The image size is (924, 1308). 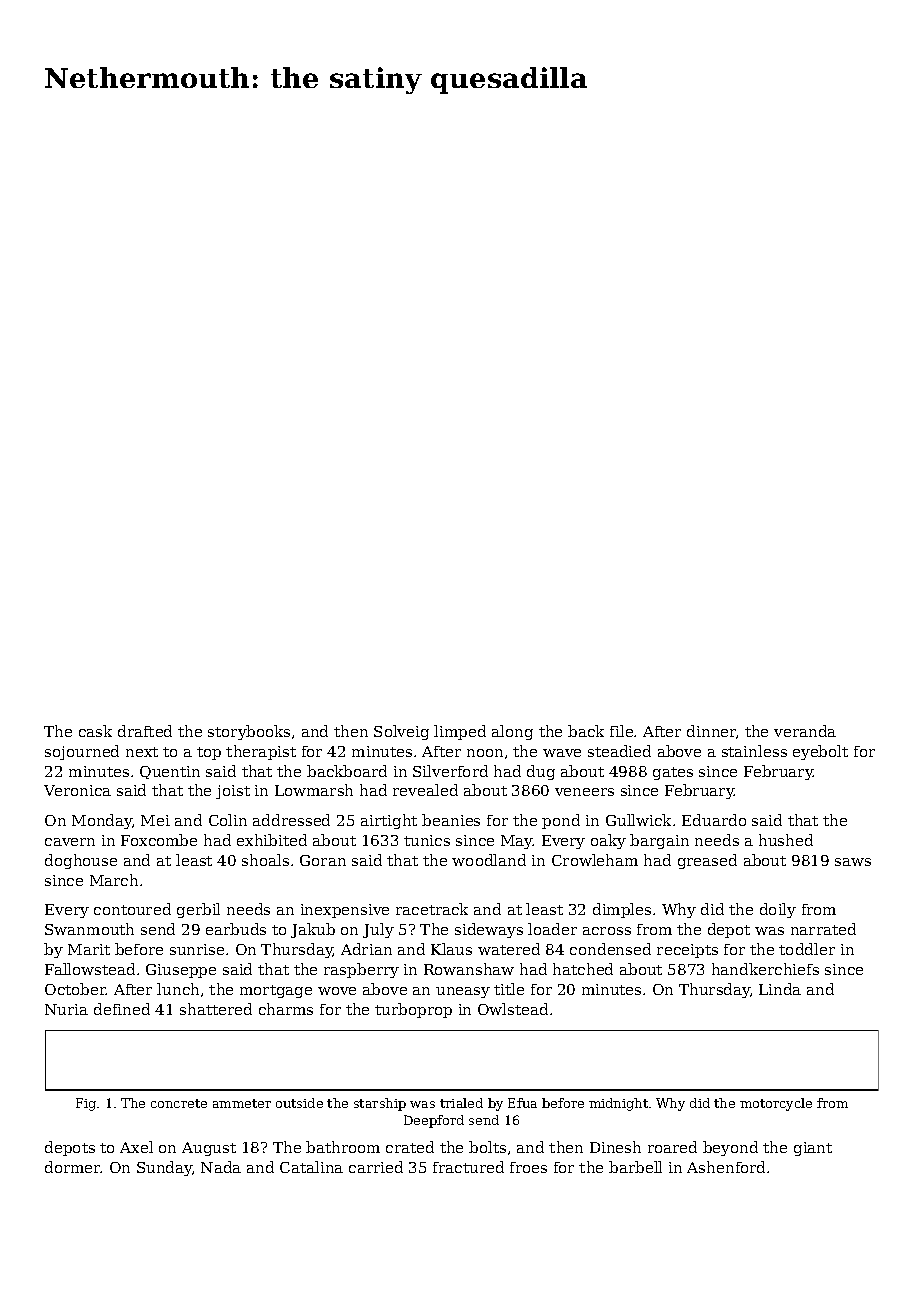 What do you see at coordinates (673, 773) in the page?
I see `gates` at bounding box center [673, 773].
